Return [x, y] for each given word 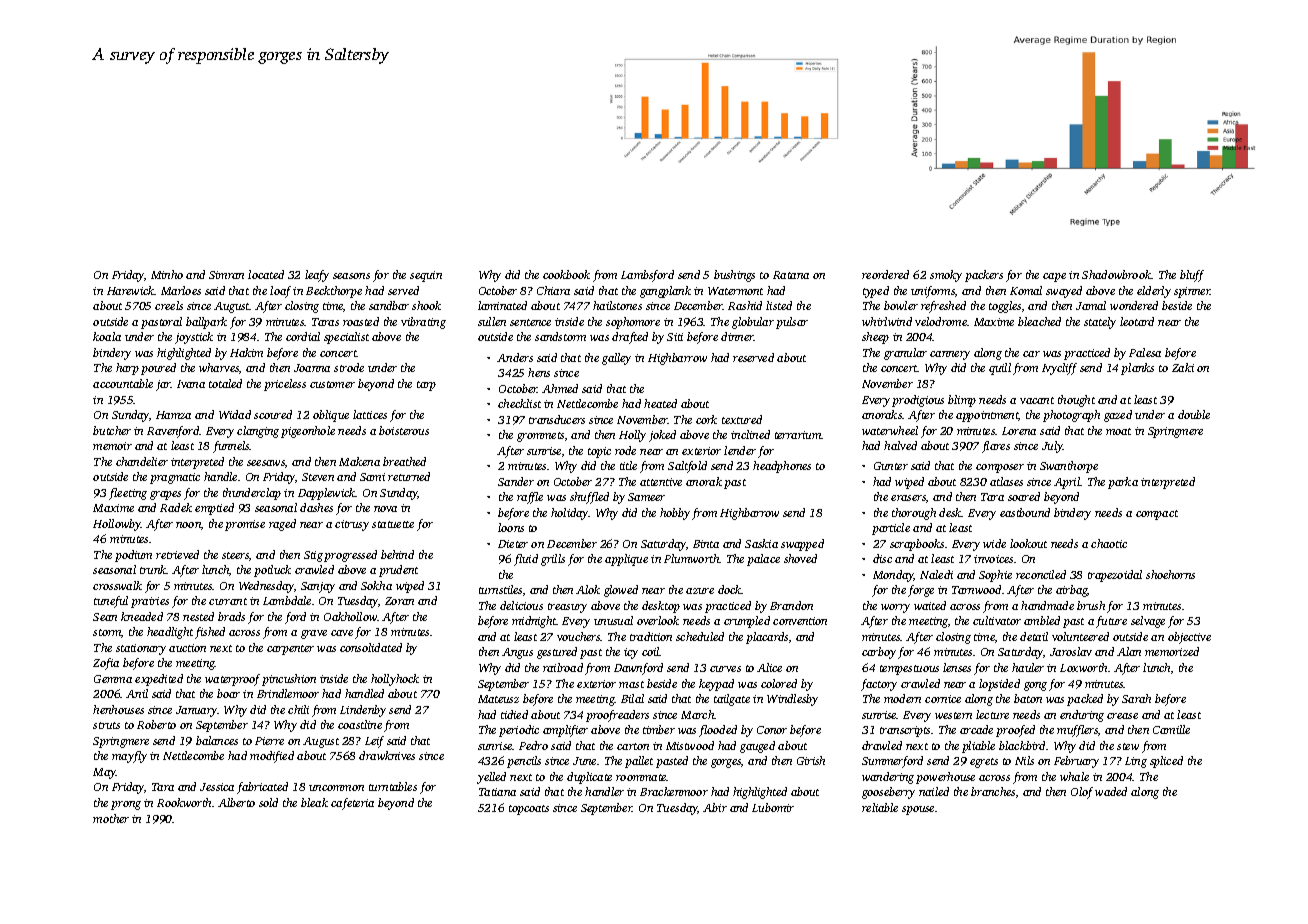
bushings [734, 276]
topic [599, 452]
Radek [176, 507]
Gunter [891, 466]
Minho [167, 274]
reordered [885, 274]
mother [111, 818]
